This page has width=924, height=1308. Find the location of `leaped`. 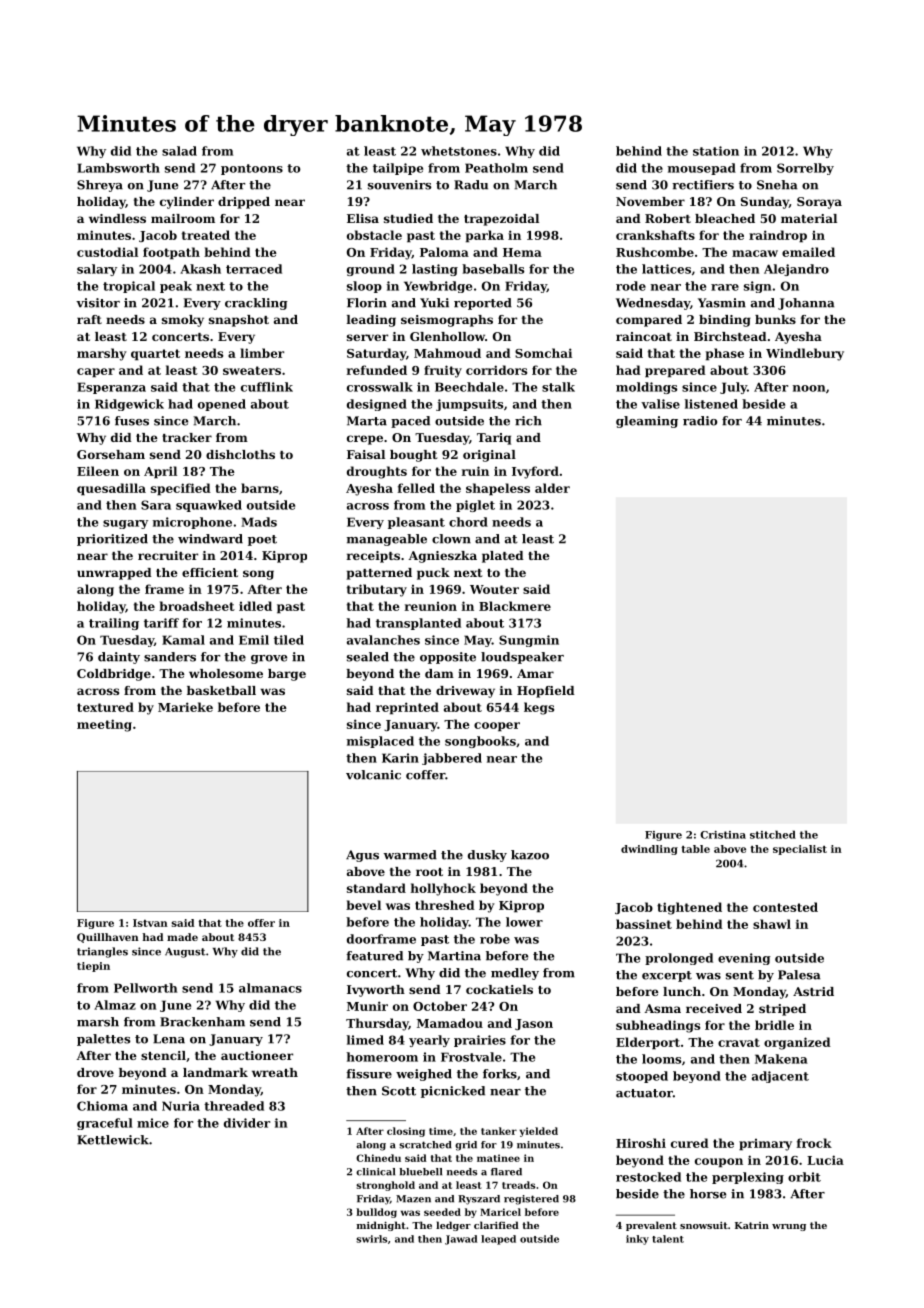

leaped is located at coordinates (498, 1240).
